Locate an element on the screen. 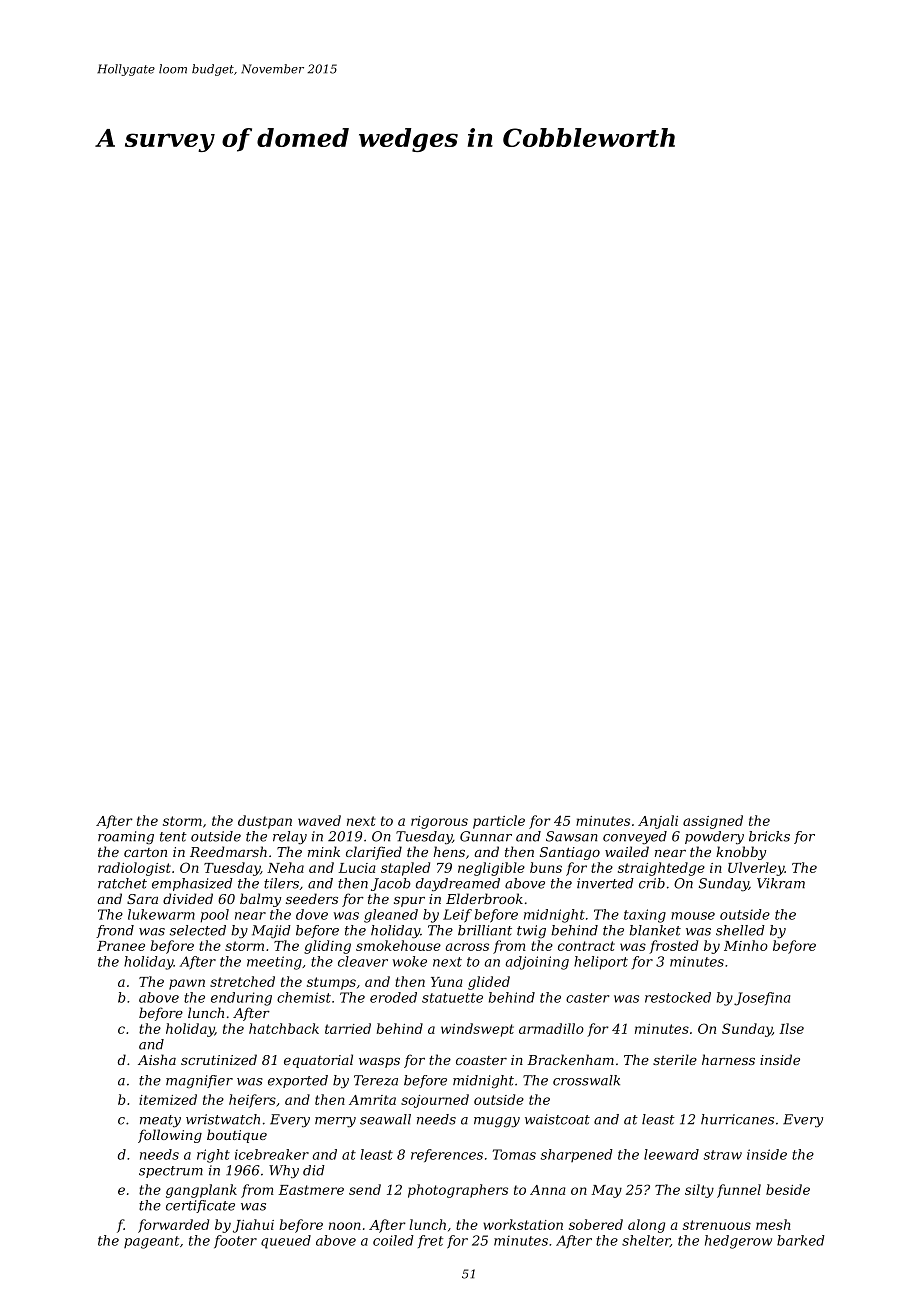 The height and width of the screenshot is (1308, 924). scrutinized is located at coordinates (219, 1060).
